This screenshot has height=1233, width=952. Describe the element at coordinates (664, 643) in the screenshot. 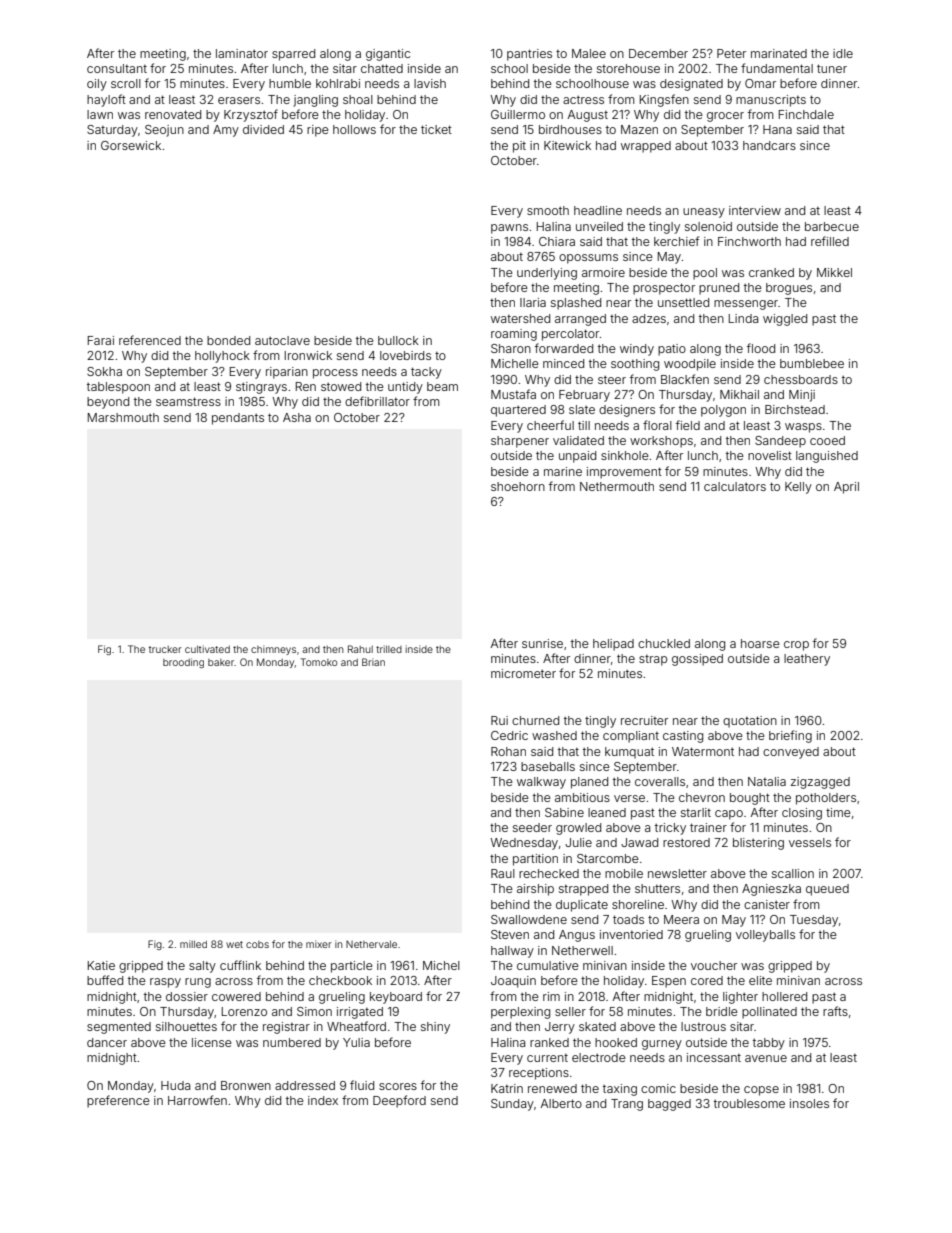

I see `chuckled` at that location.
